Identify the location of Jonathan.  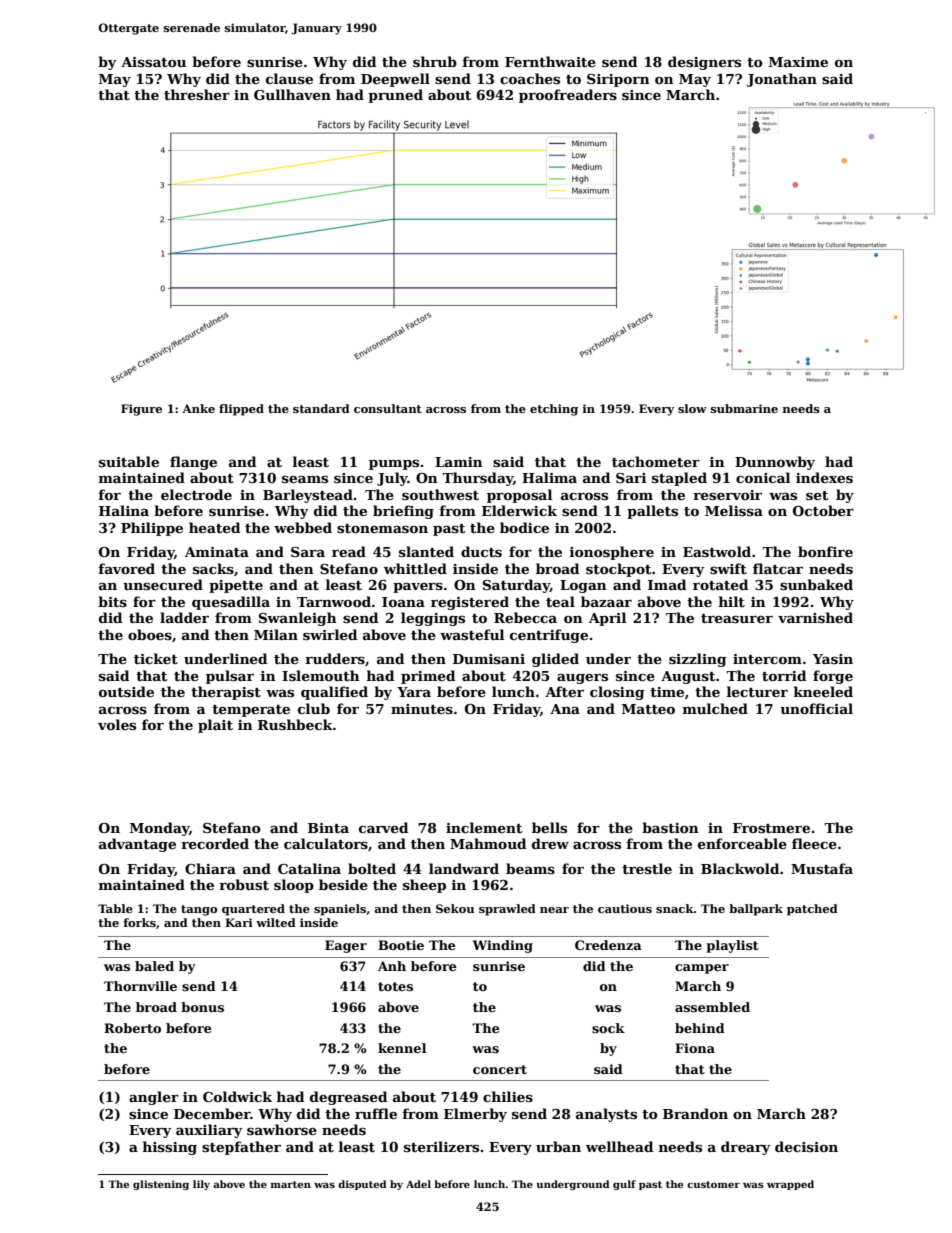
(782, 80).
